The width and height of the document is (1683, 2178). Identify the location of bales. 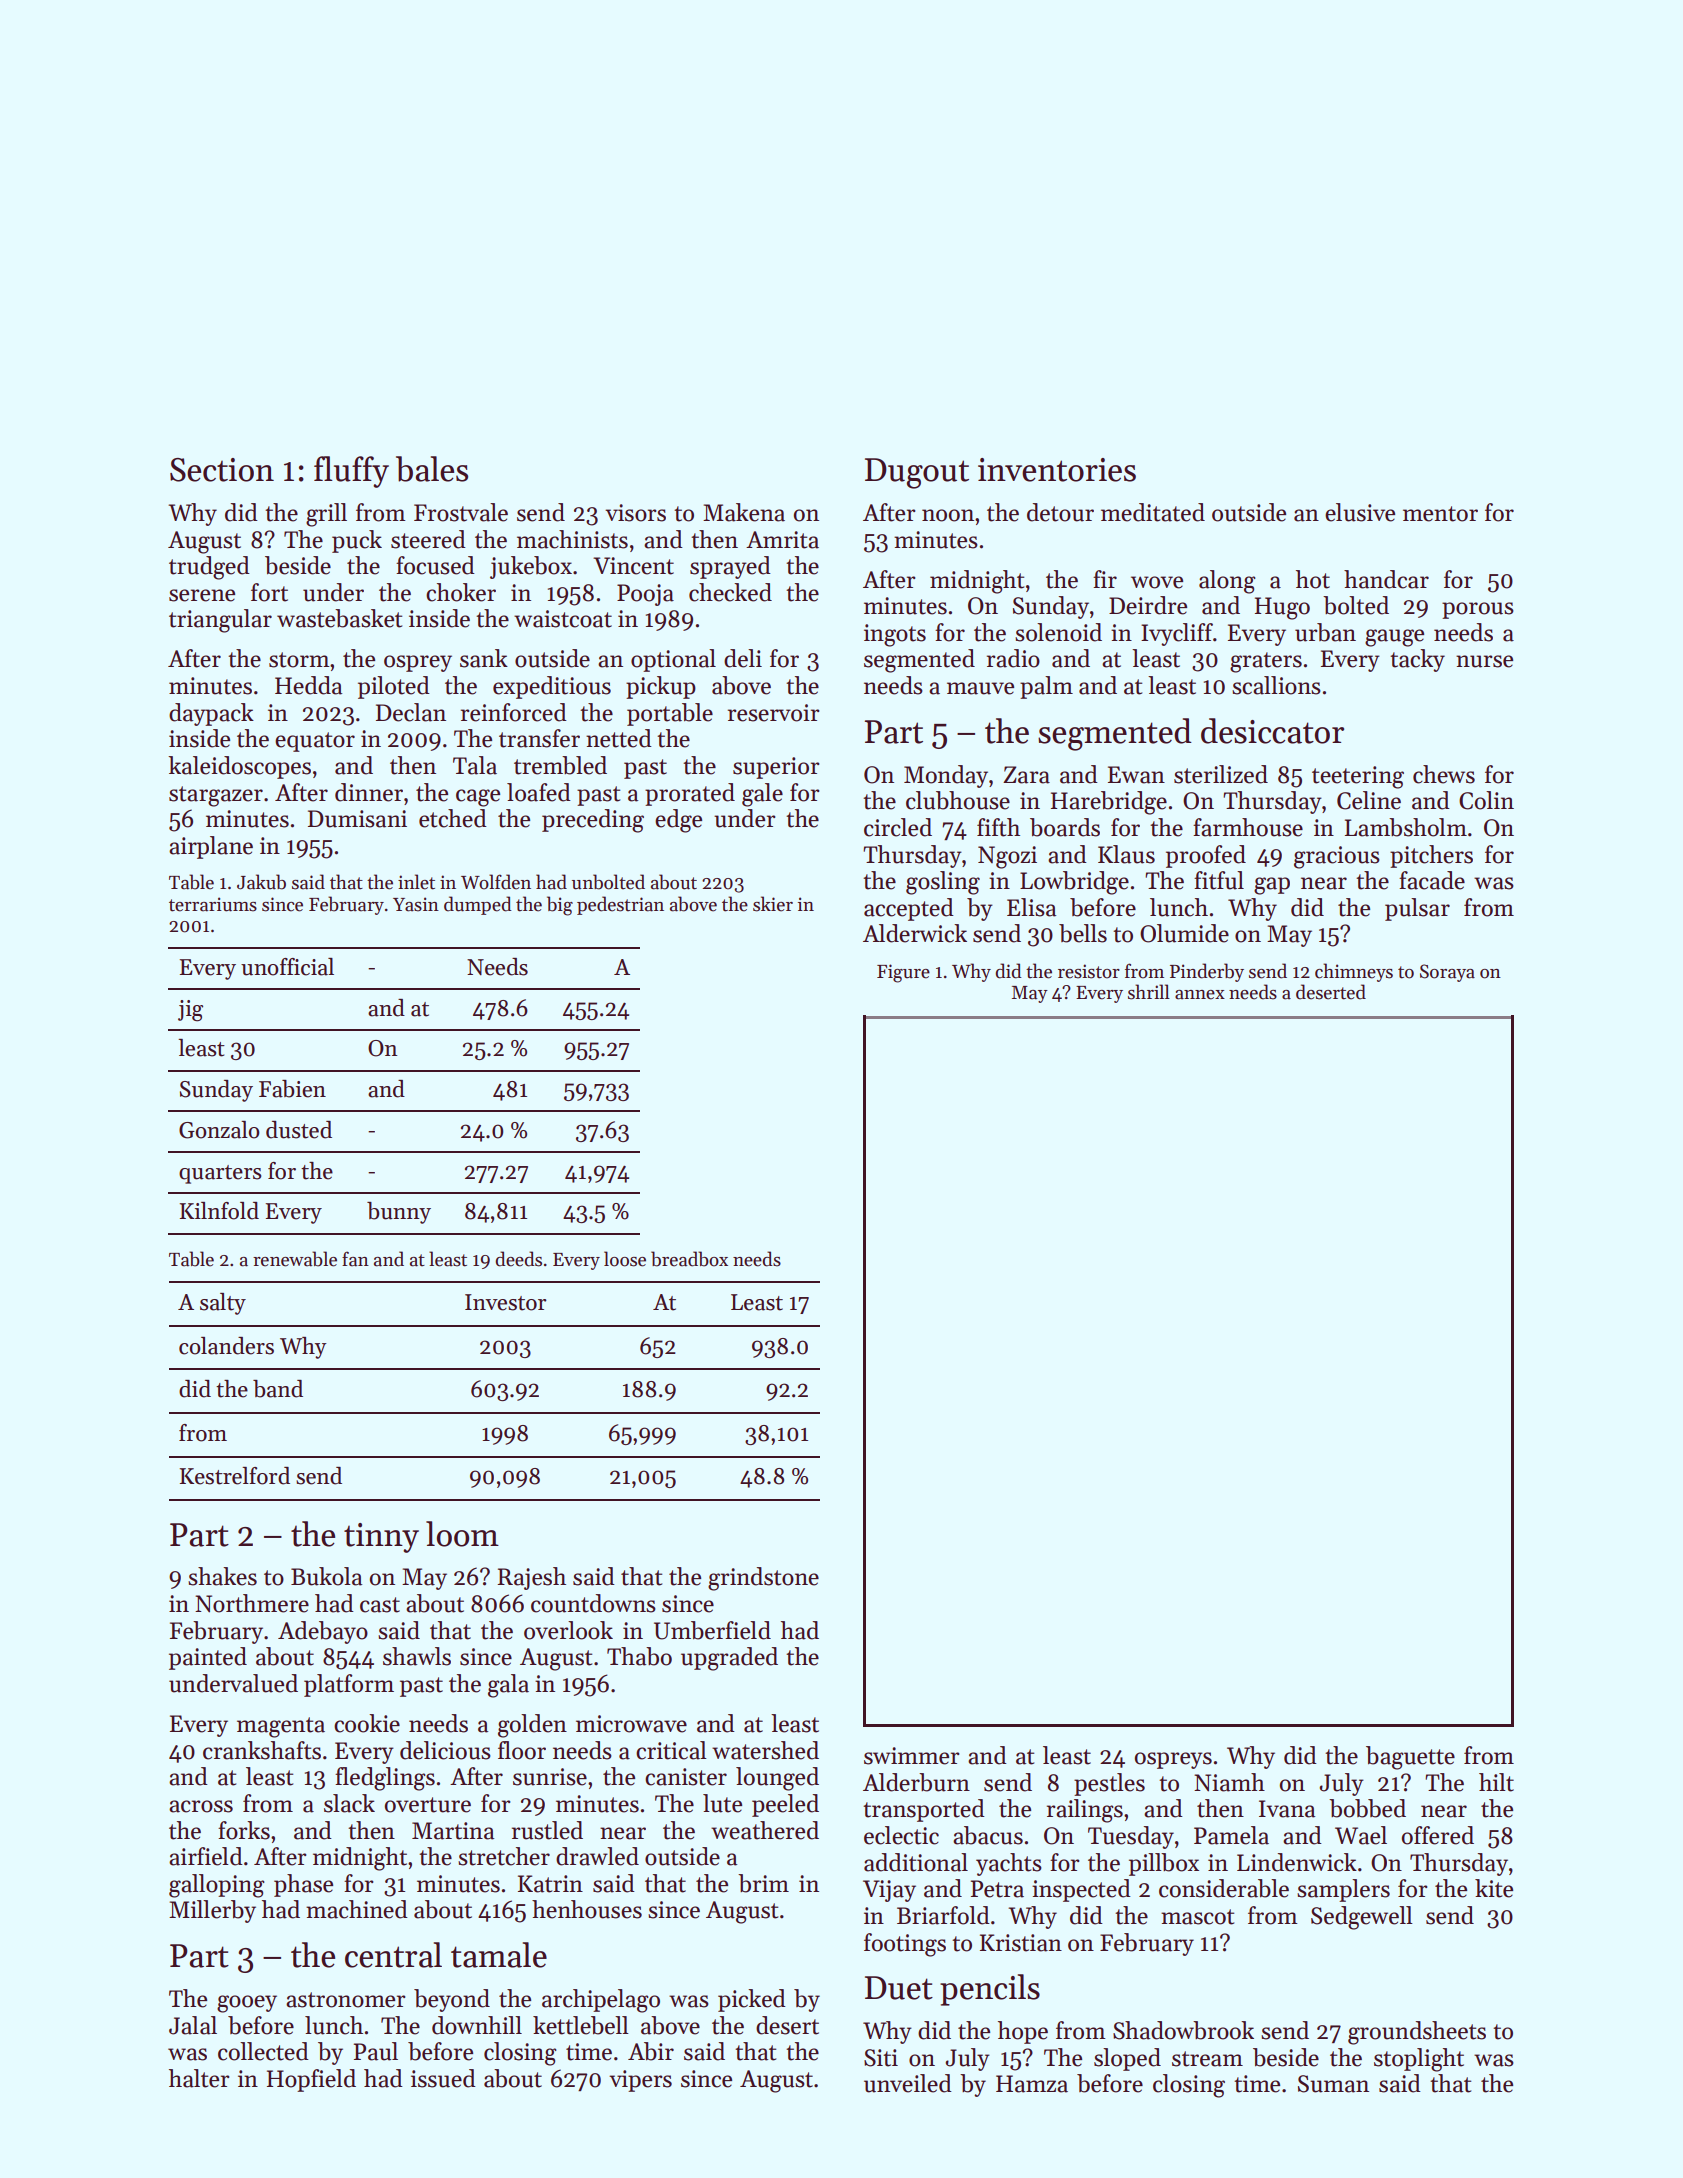
(432, 469).
